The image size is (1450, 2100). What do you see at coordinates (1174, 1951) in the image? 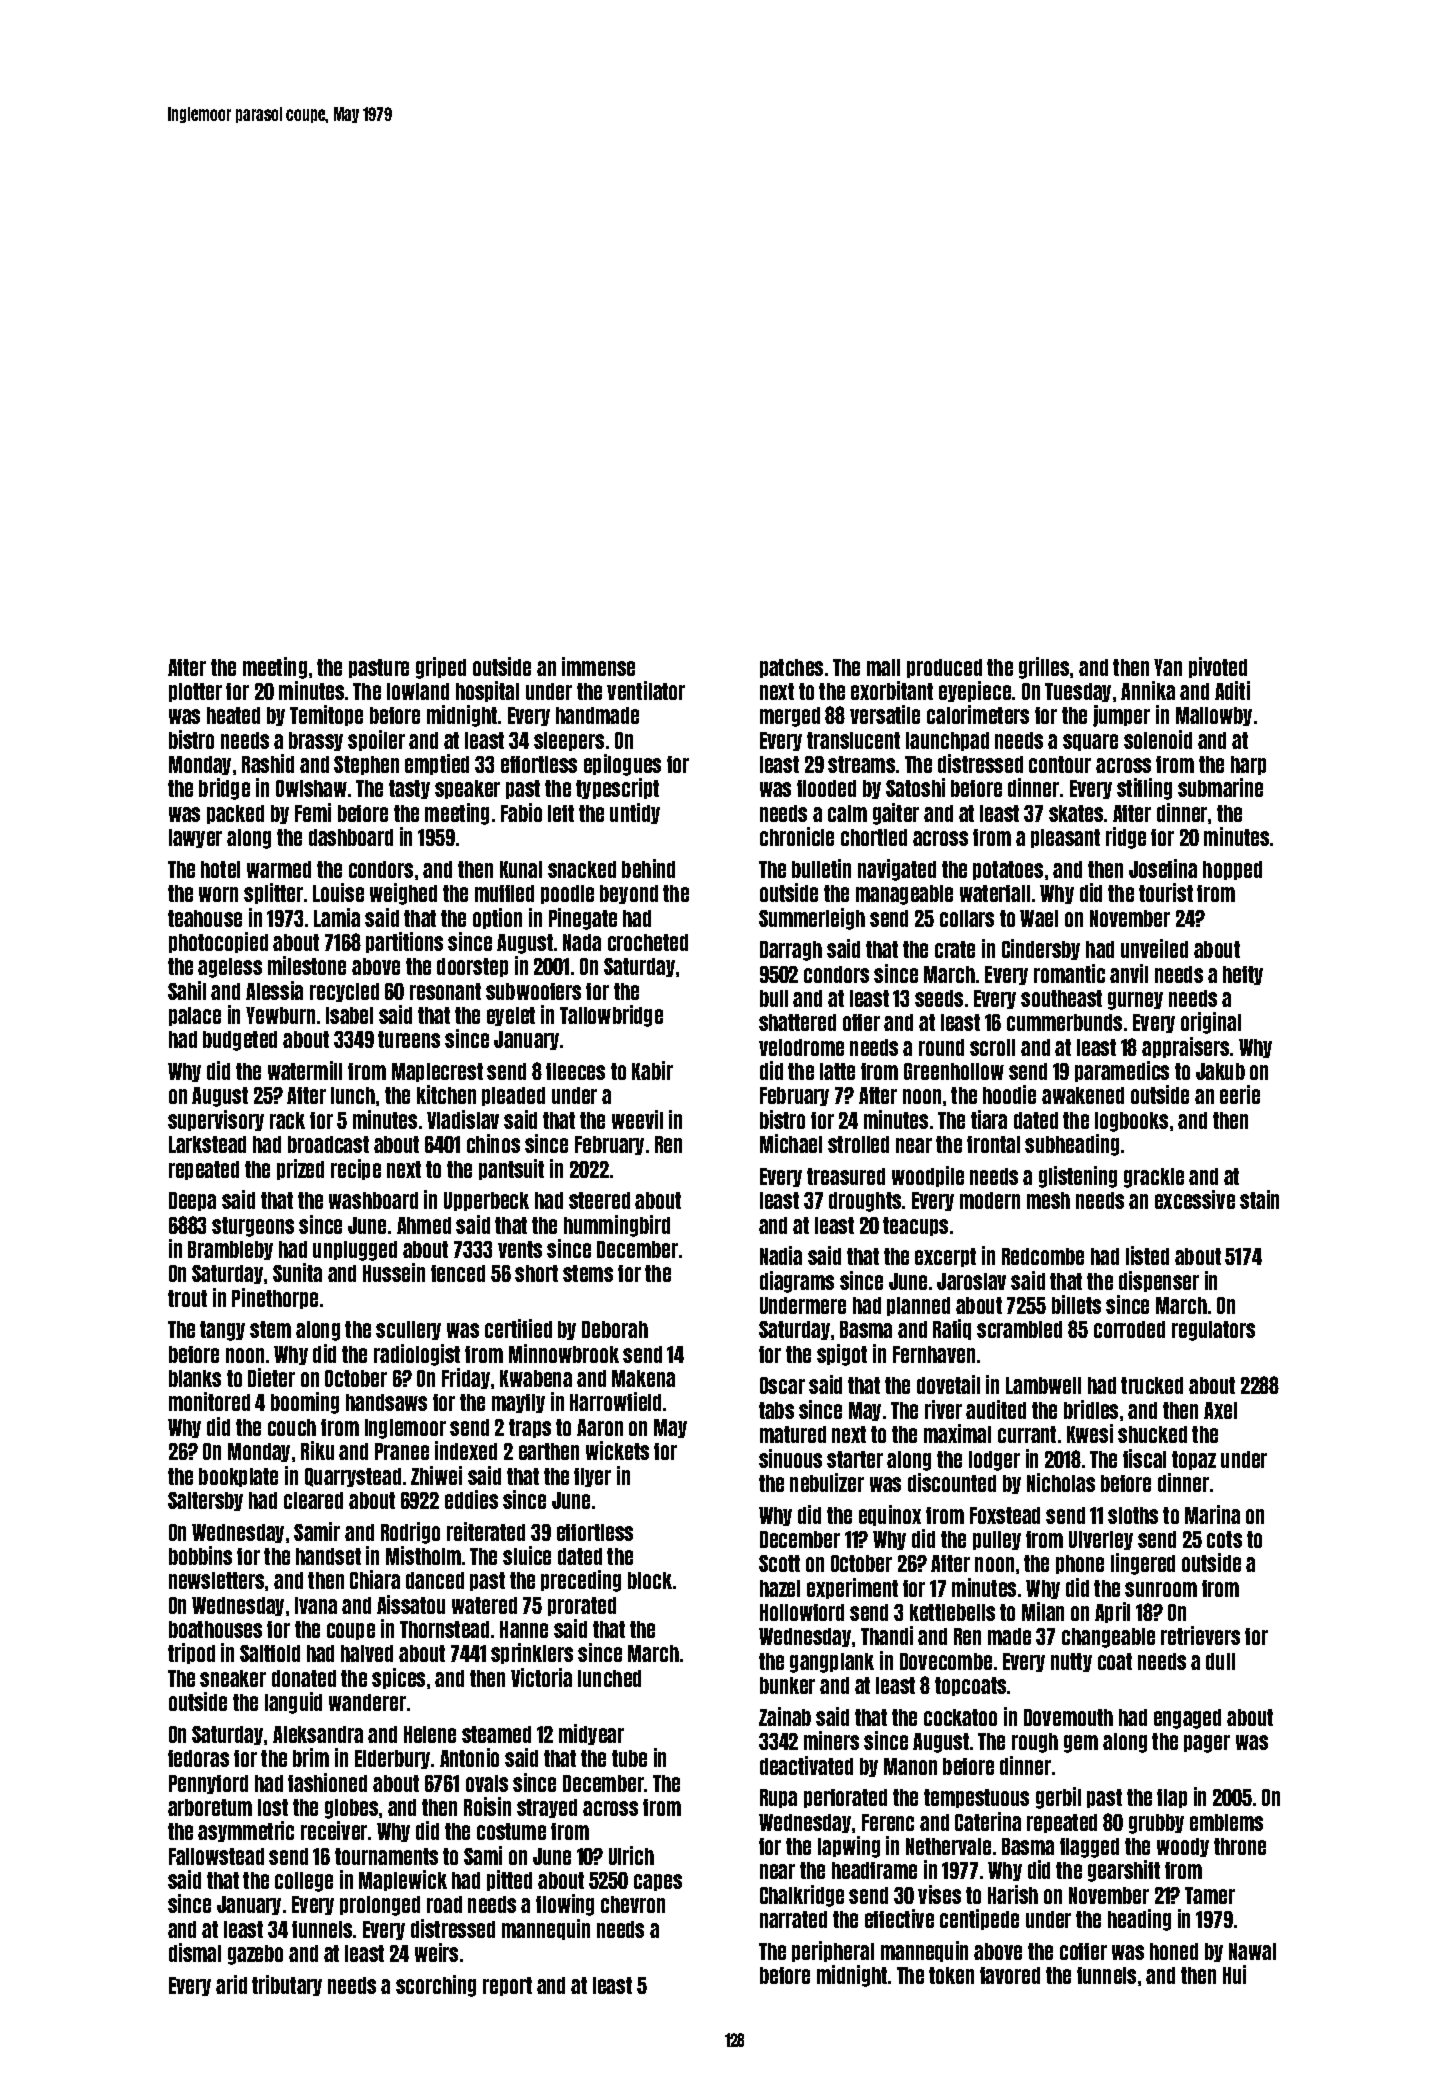
I see `honed` at bounding box center [1174, 1951].
